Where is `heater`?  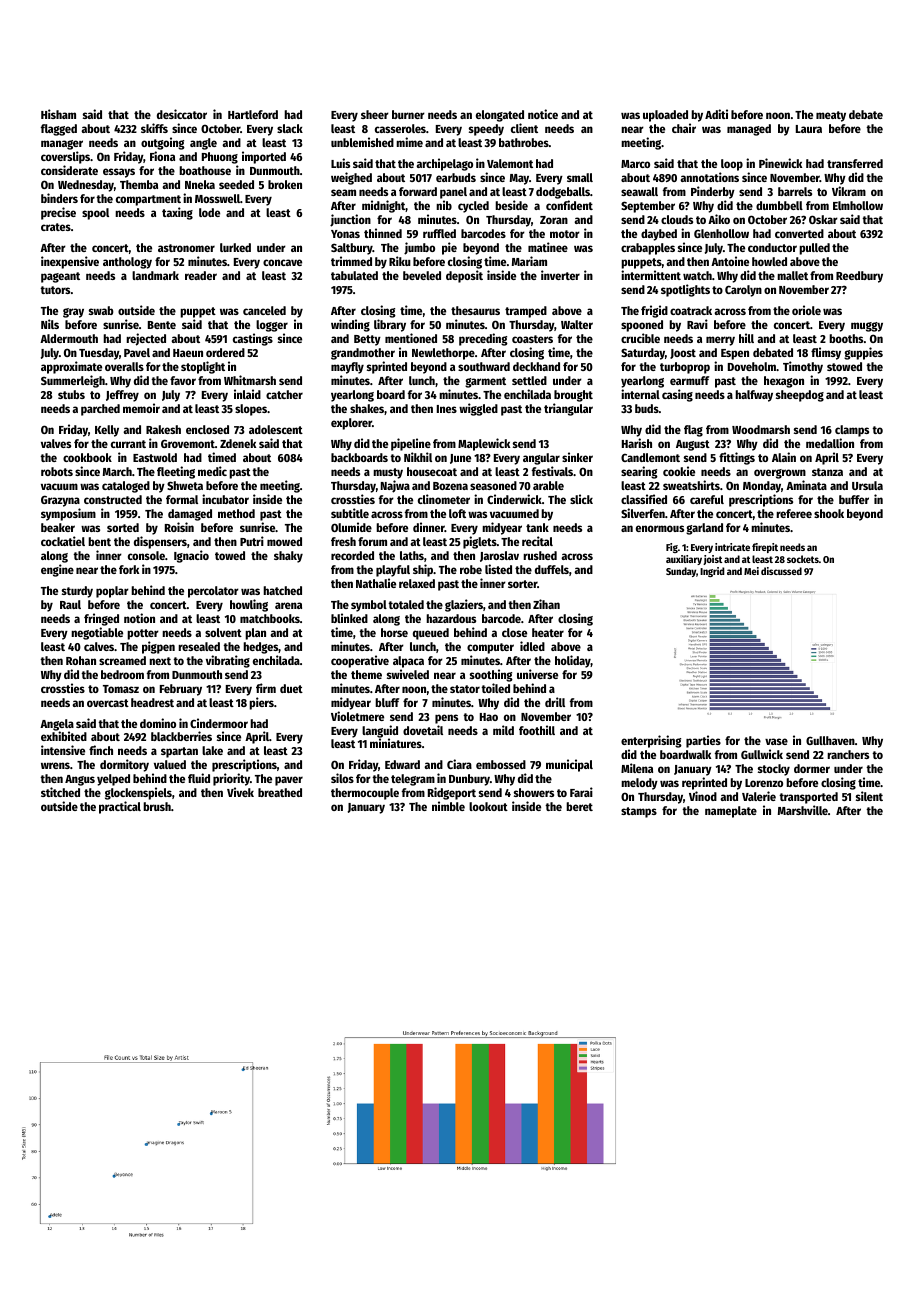 heater is located at coordinates (548, 632).
